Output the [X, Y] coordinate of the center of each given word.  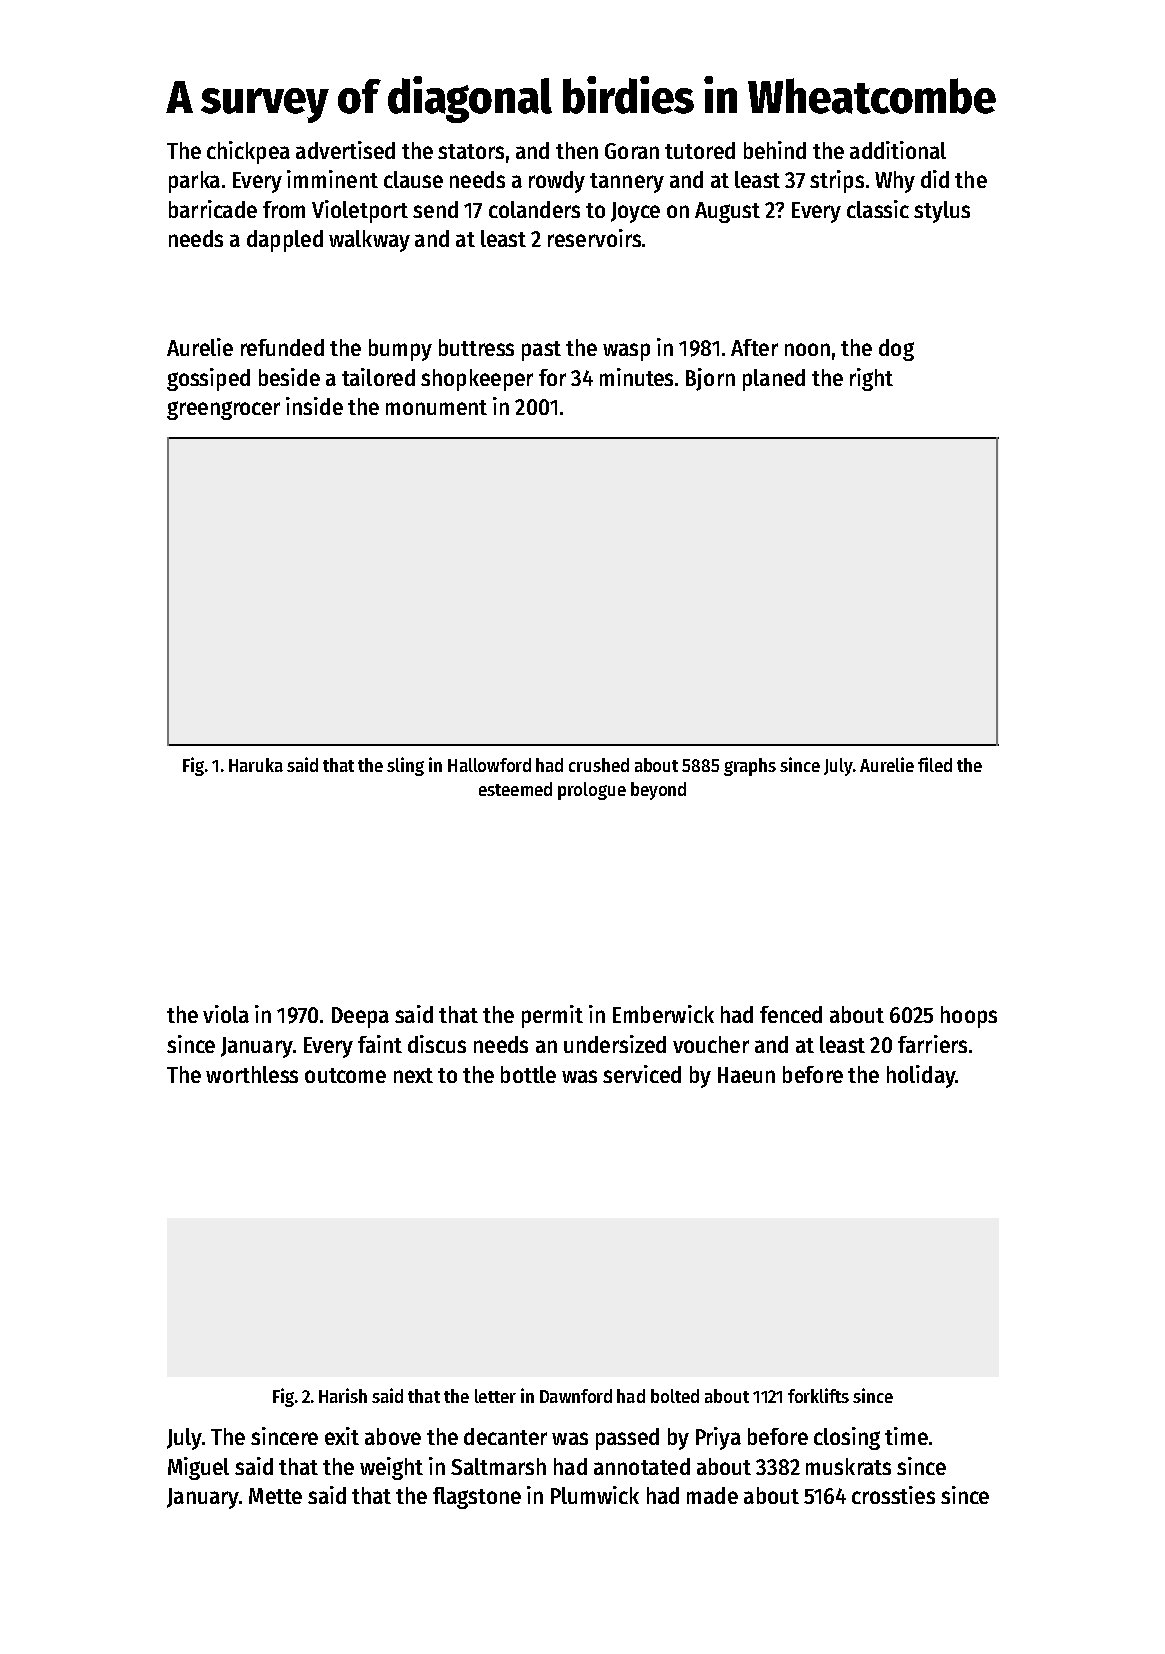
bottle [528, 1074]
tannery [627, 183]
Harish [343, 1395]
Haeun [746, 1075]
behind [775, 150]
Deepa [360, 1017]
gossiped [208, 379]
